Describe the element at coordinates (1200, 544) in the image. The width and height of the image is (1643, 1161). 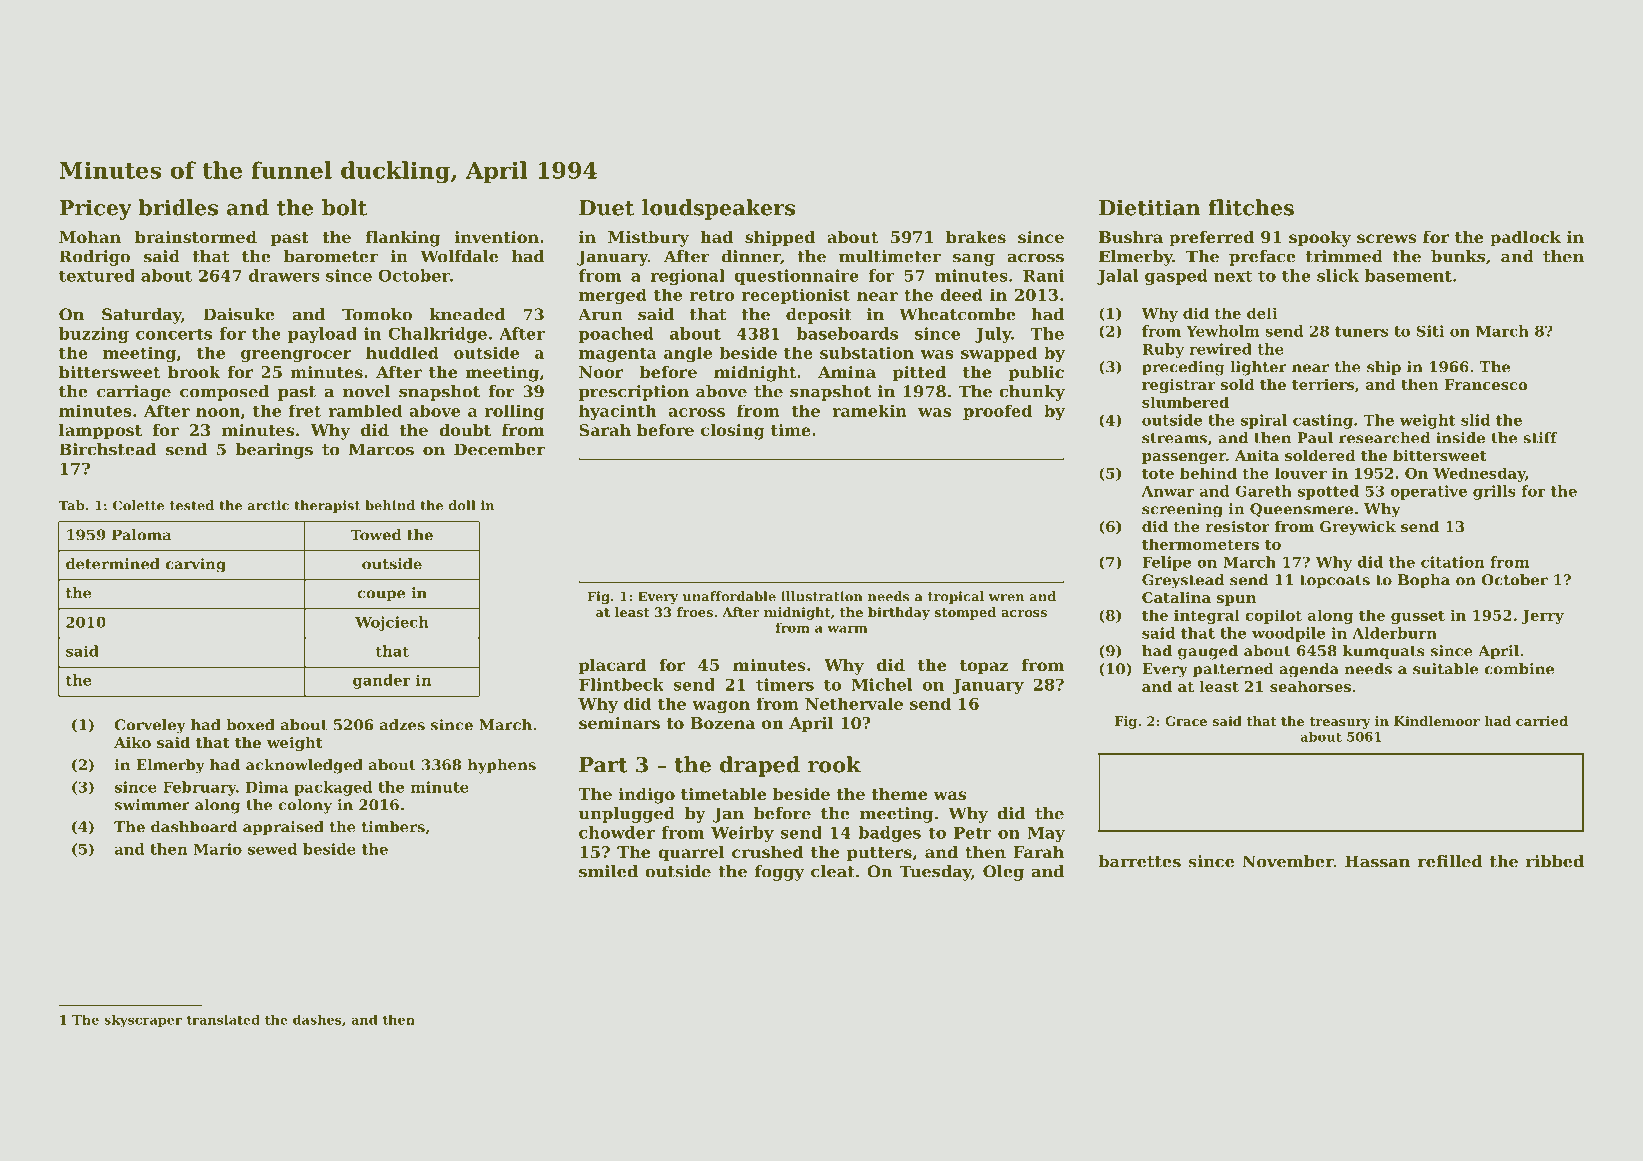
I see `thermometers` at that location.
